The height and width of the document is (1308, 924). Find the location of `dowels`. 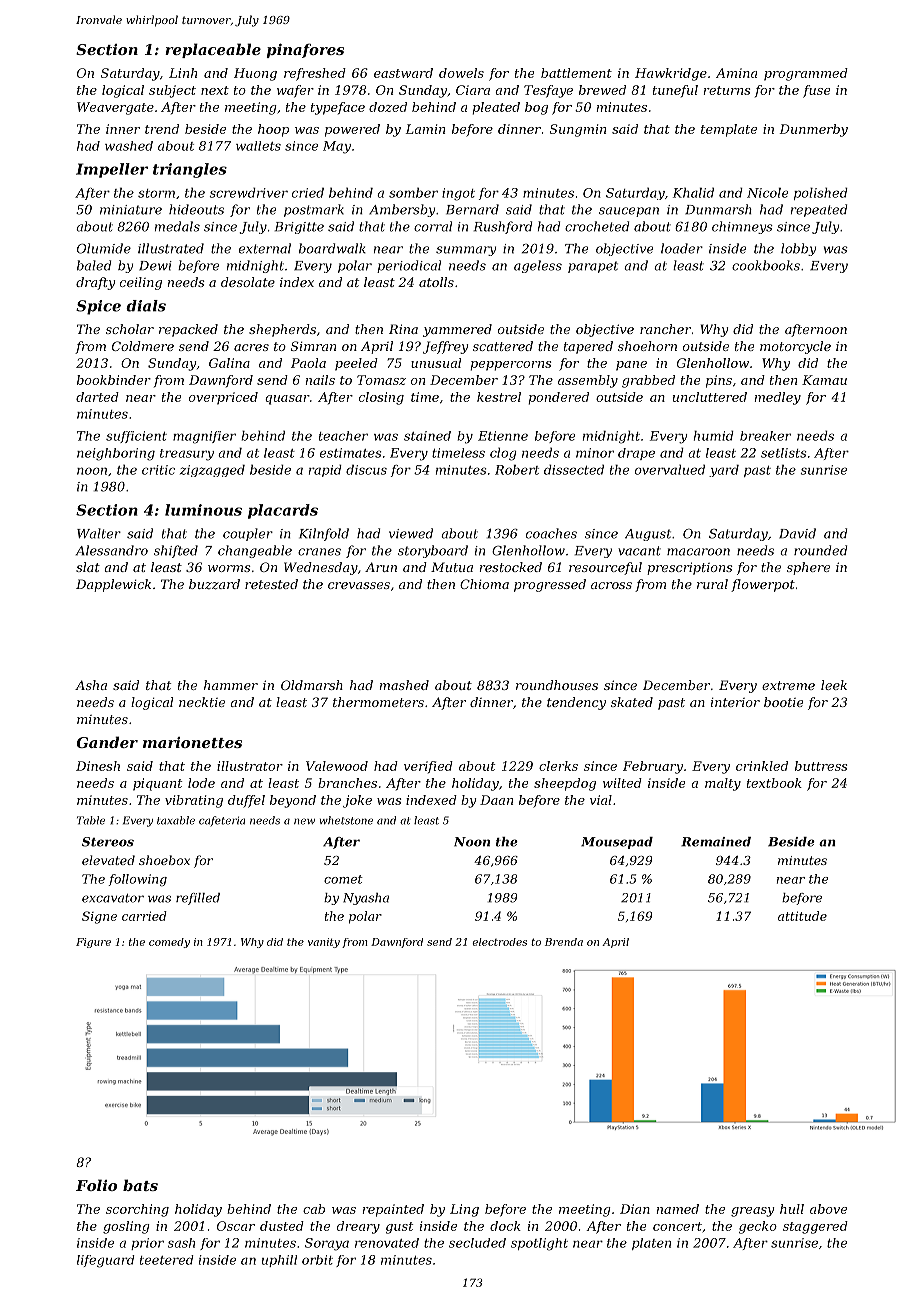

dowels is located at coordinates (461, 73).
